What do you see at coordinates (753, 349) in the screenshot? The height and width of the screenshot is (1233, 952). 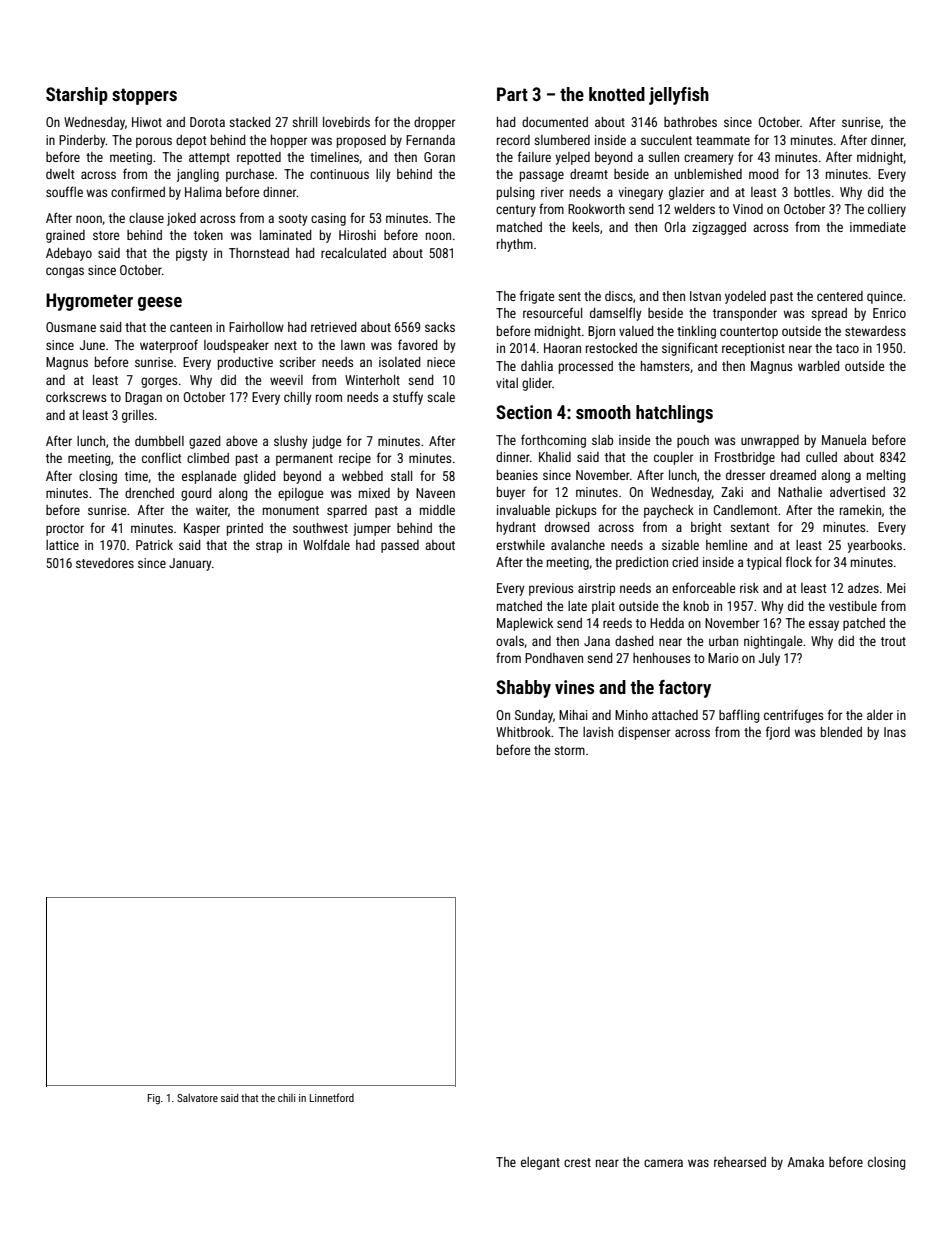 I see `receptionist` at bounding box center [753, 349].
